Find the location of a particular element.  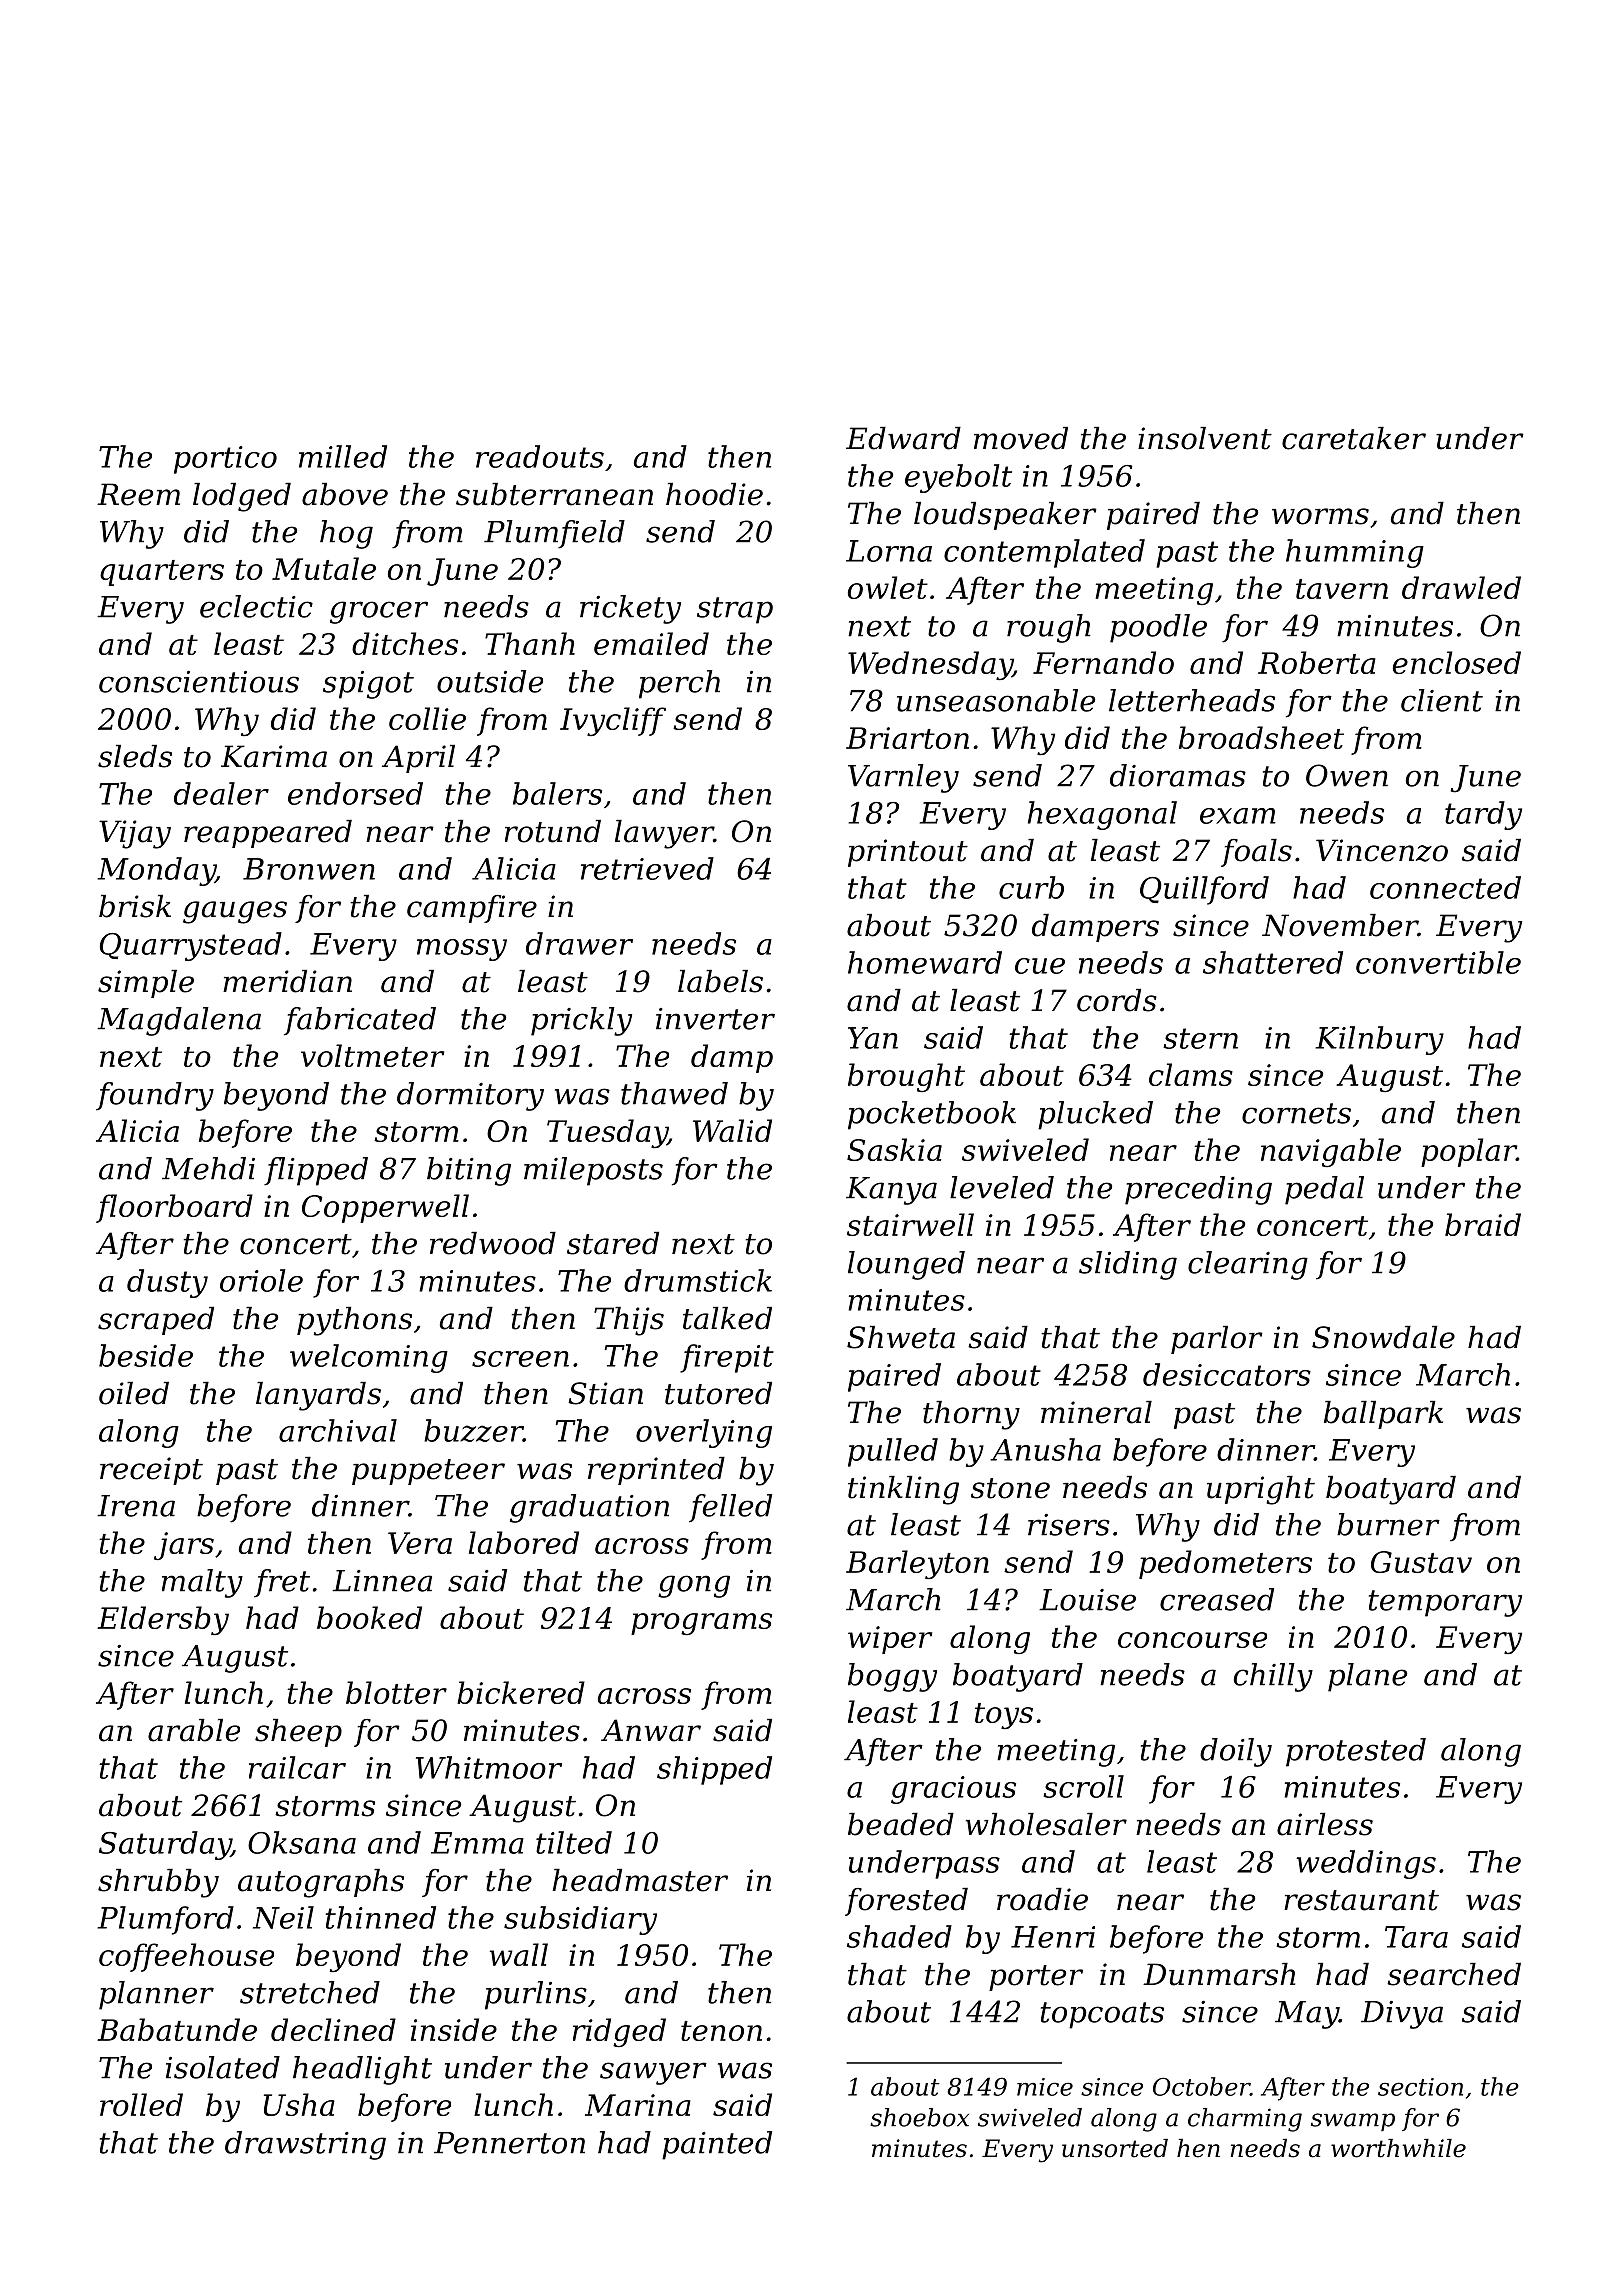

shoebox is located at coordinates (919, 2117).
